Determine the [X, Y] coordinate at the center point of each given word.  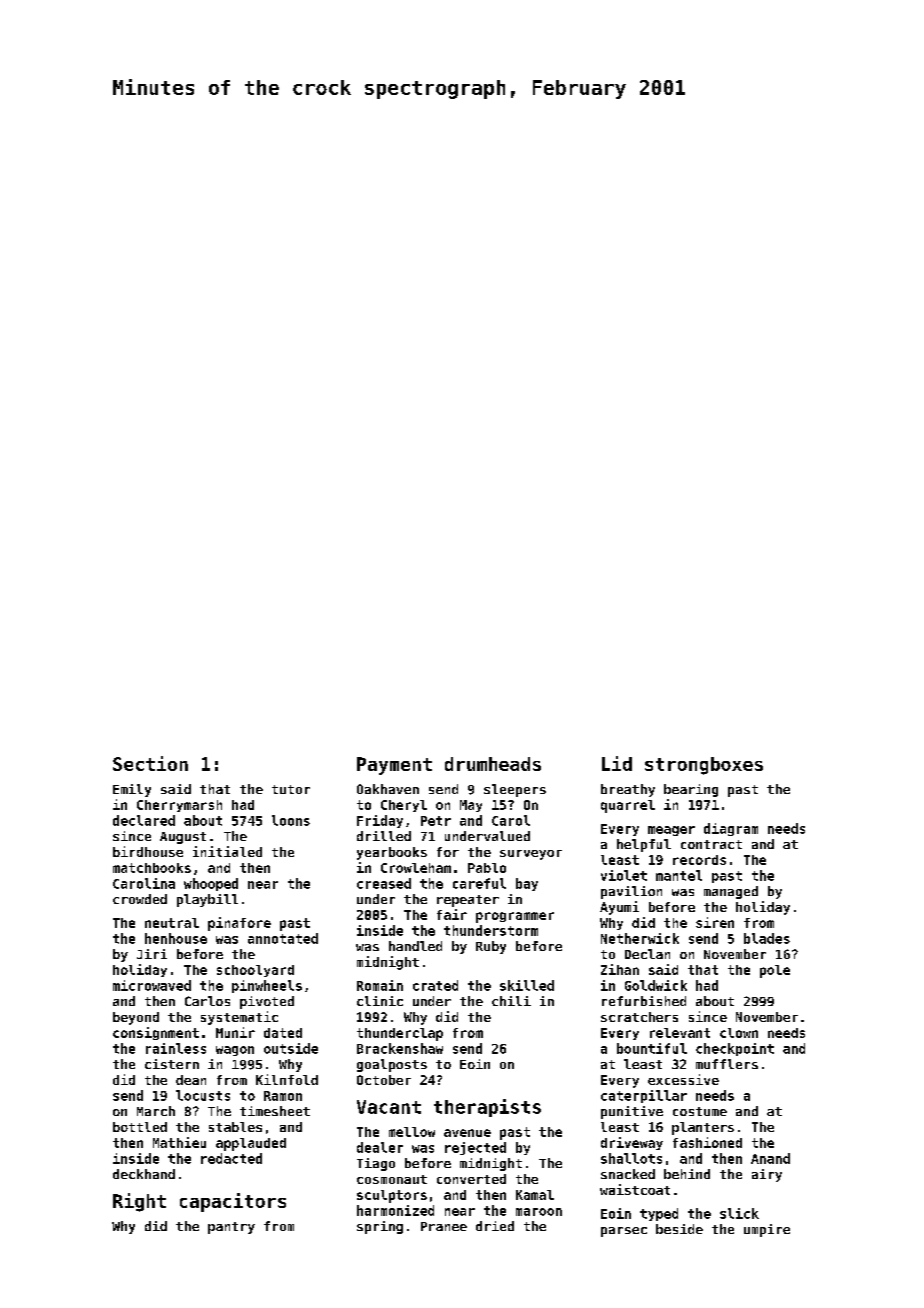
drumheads [493, 764]
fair [452, 914]
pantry [231, 1228]
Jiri [152, 954]
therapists [487, 1108]
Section [150, 763]
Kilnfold [287, 1079]
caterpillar [644, 1096]
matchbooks [152, 868]
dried [495, 1226]
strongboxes [704, 766]
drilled [384, 836]
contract [711, 844]
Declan [647, 954]
